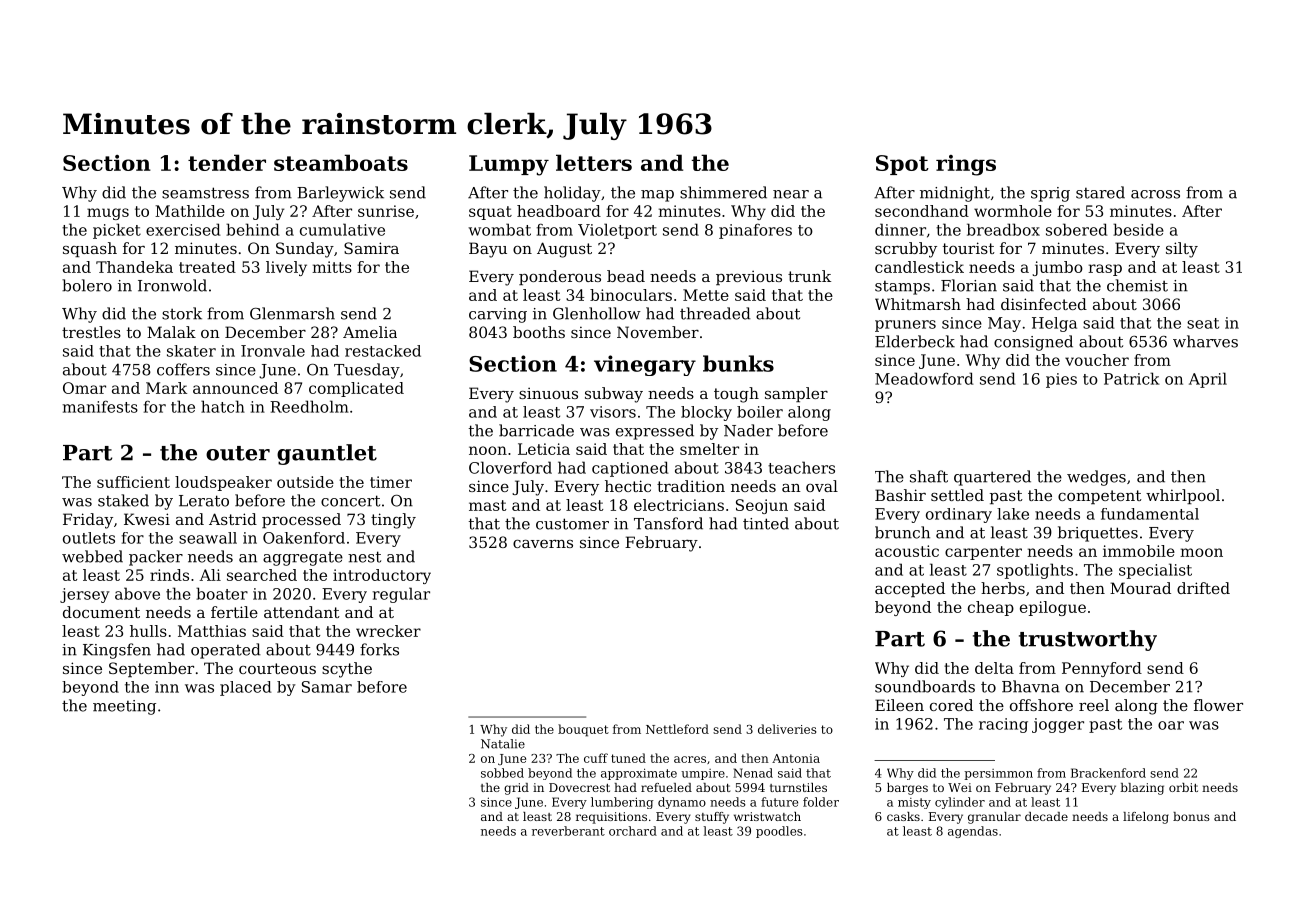 This screenshot has height=924, width=1308. I want to click on rings, so click(966, 165).
